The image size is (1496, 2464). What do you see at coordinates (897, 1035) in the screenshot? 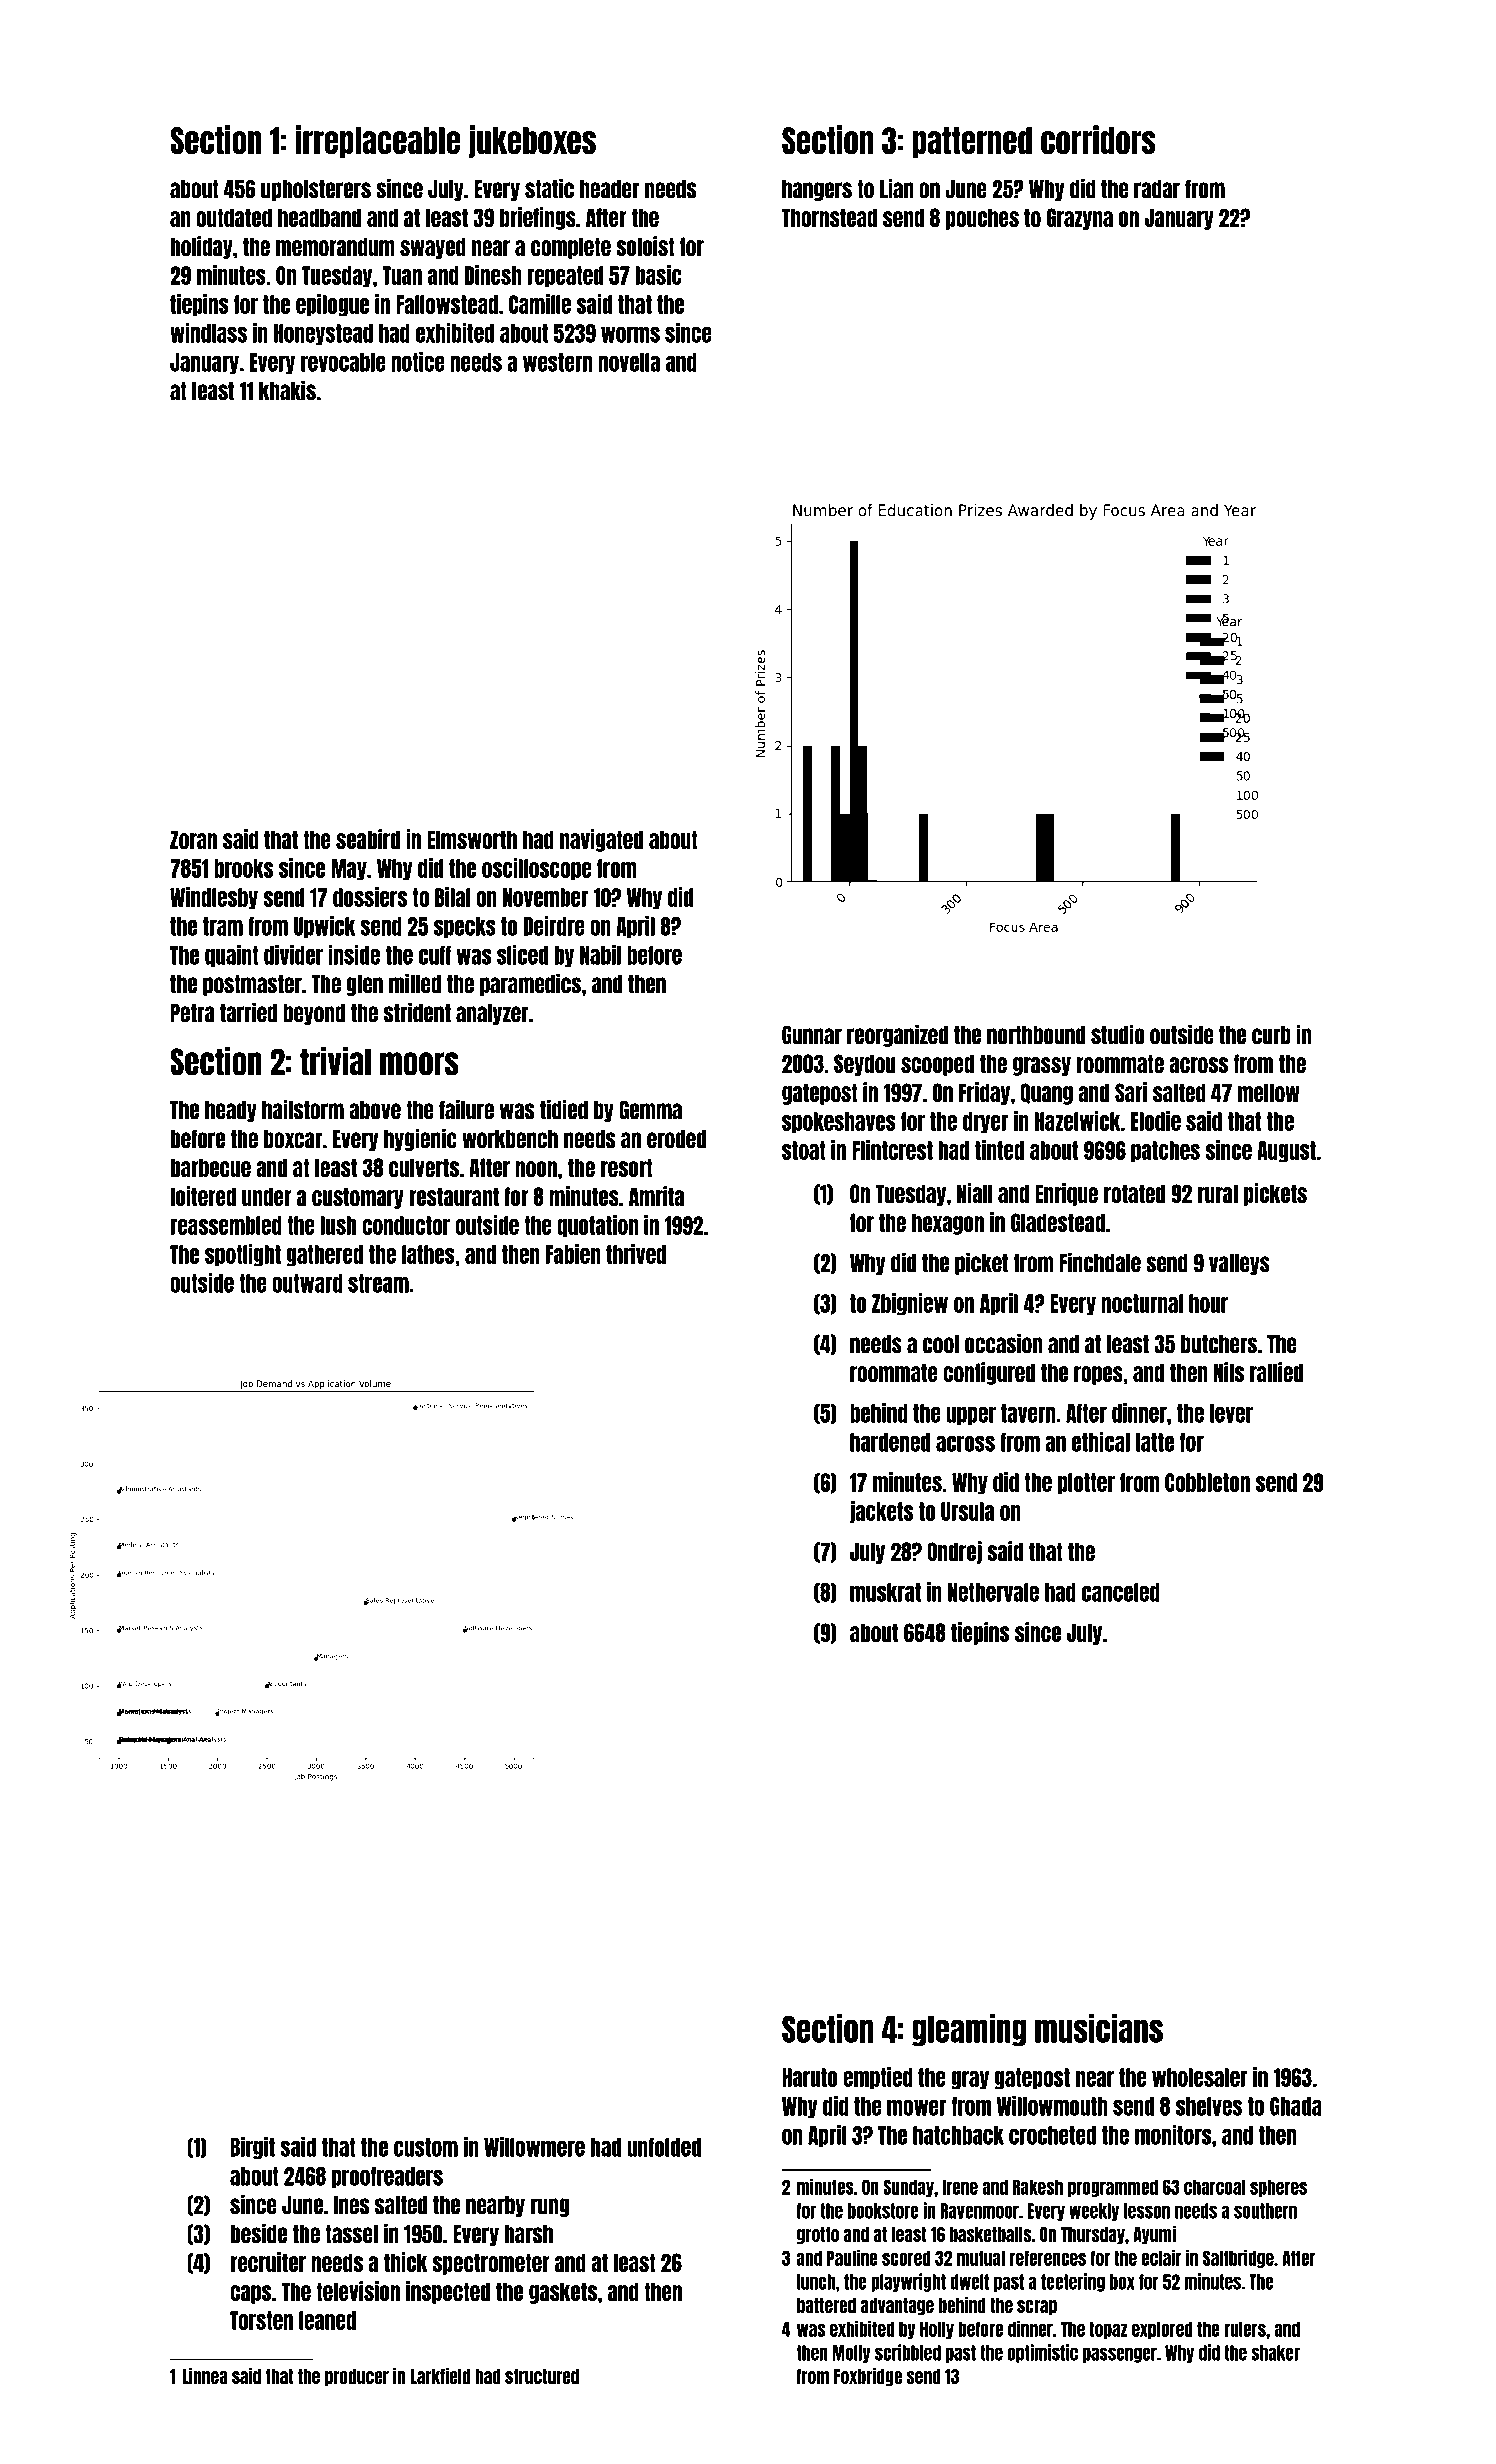
I see `reorganized` at bounding box center [897, 1035].
